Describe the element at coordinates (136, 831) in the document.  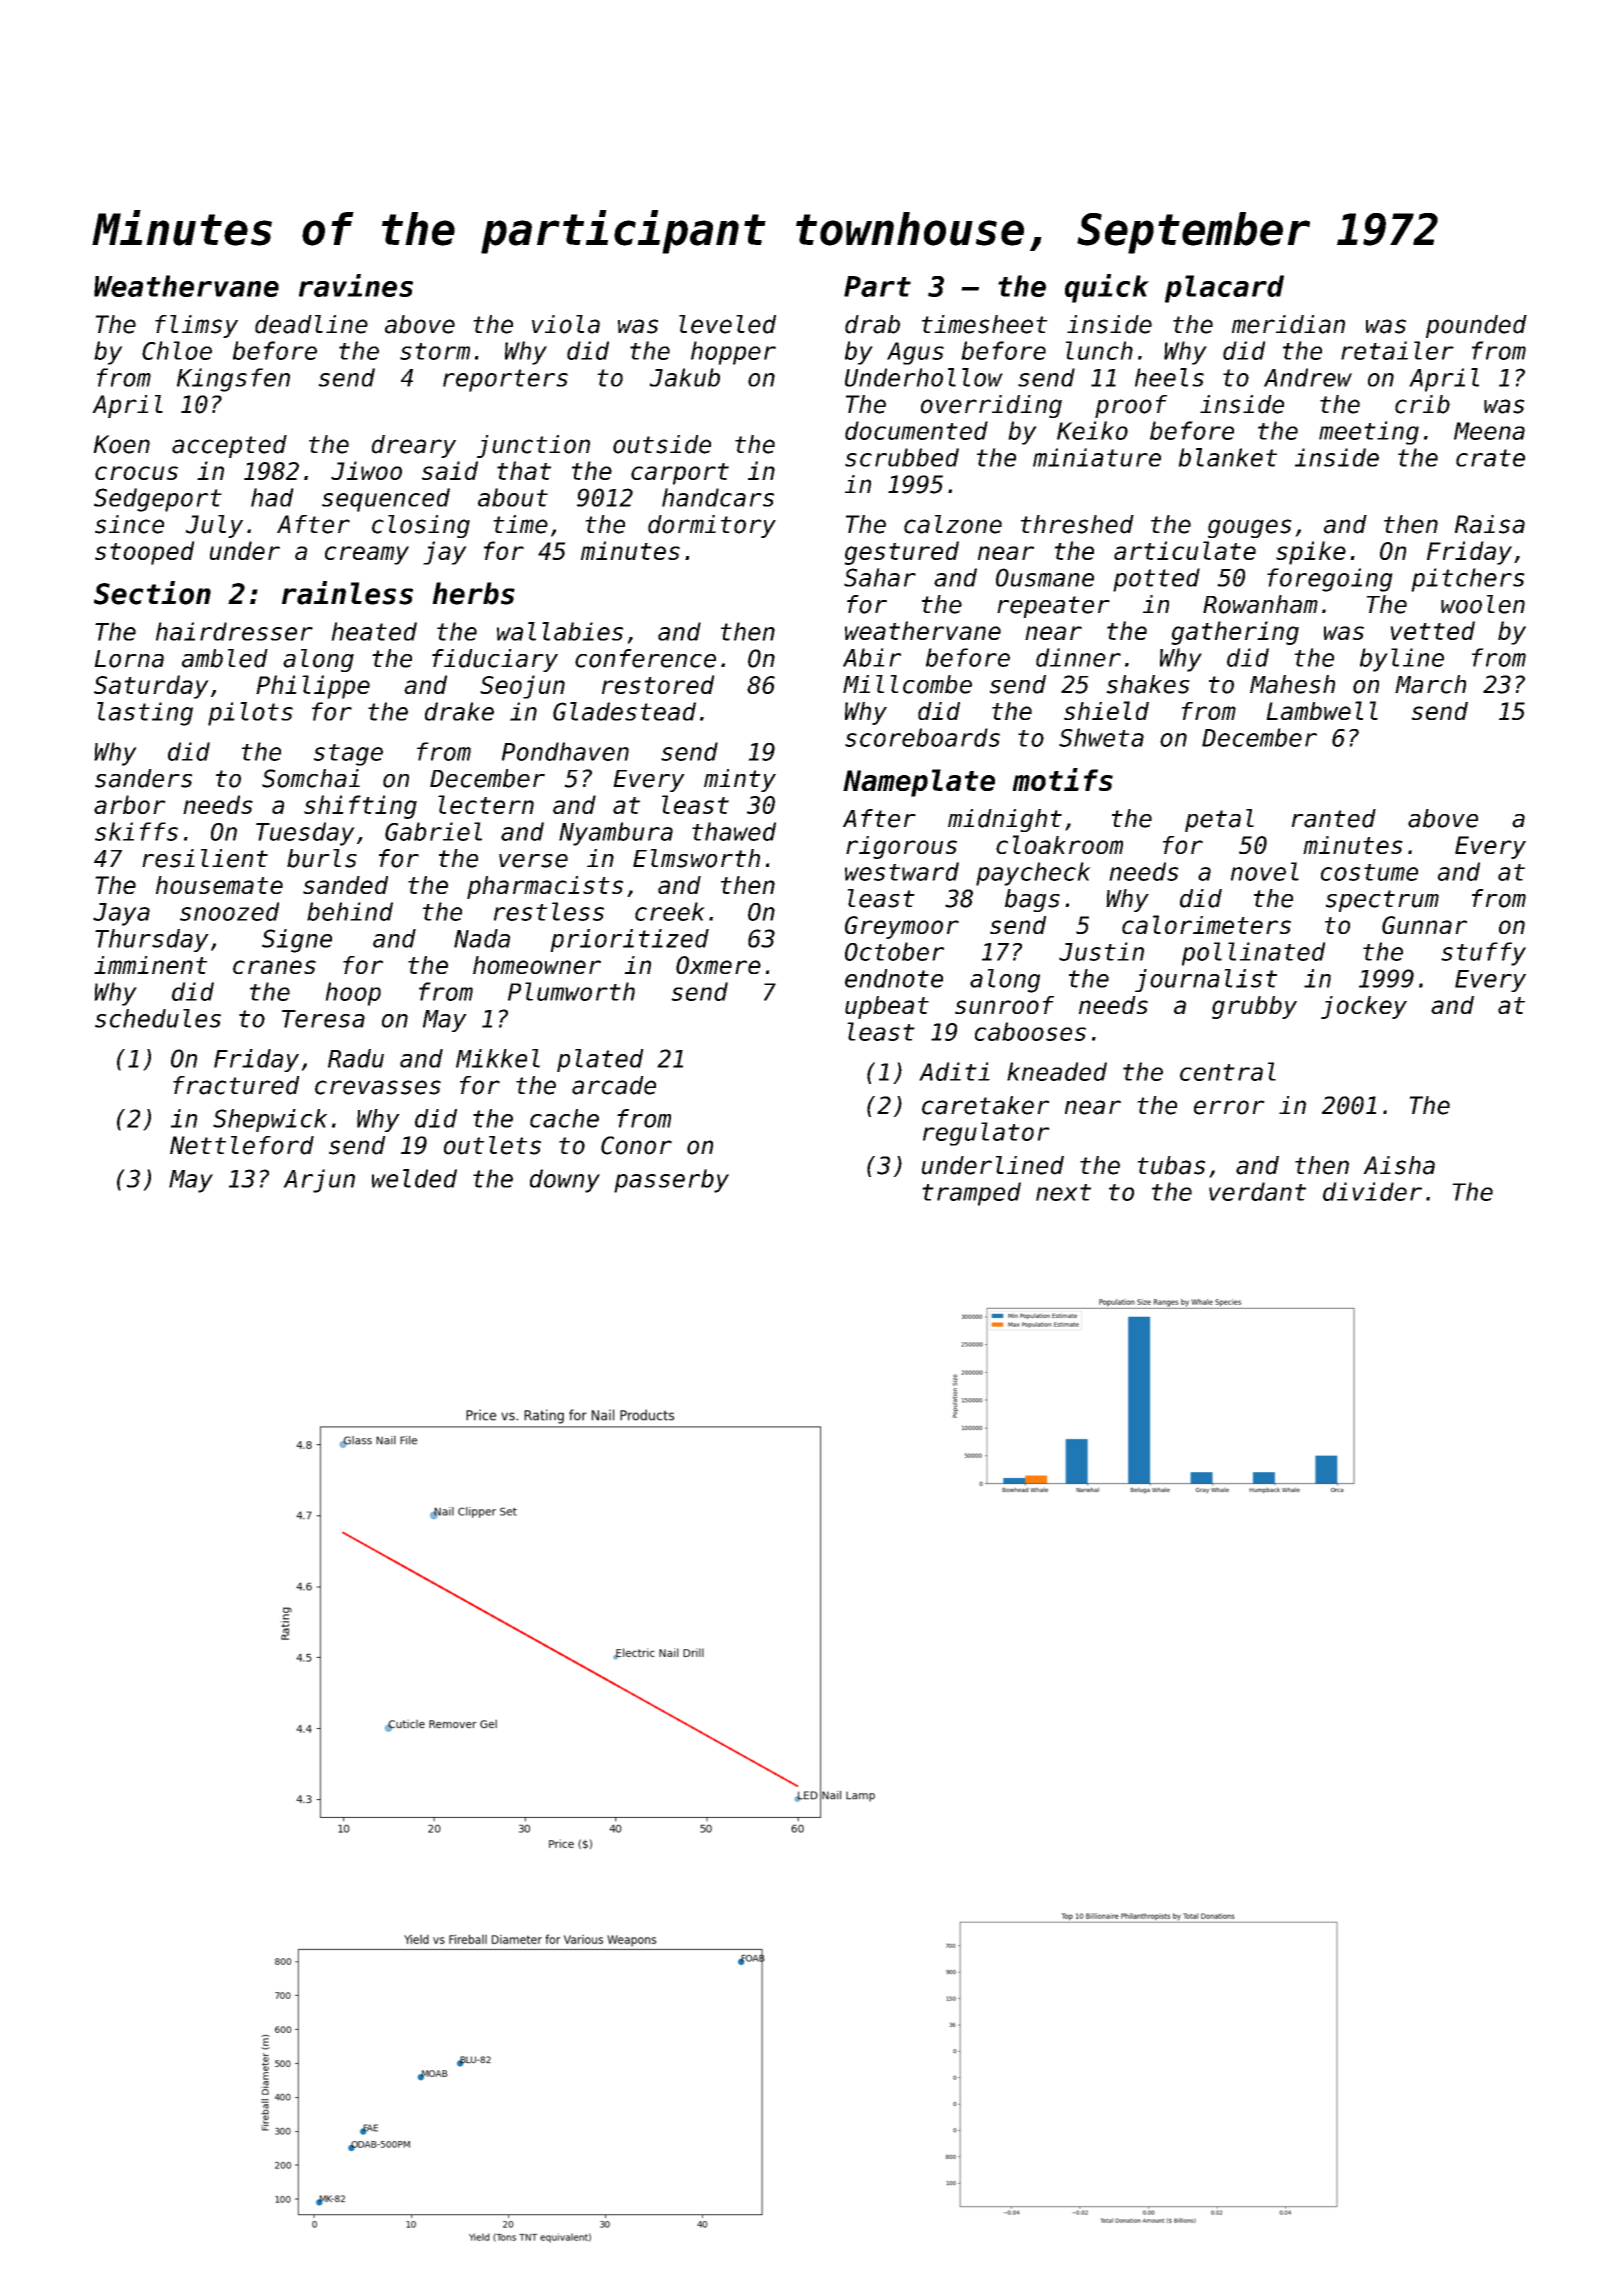
I see `skiffs` at that location.
